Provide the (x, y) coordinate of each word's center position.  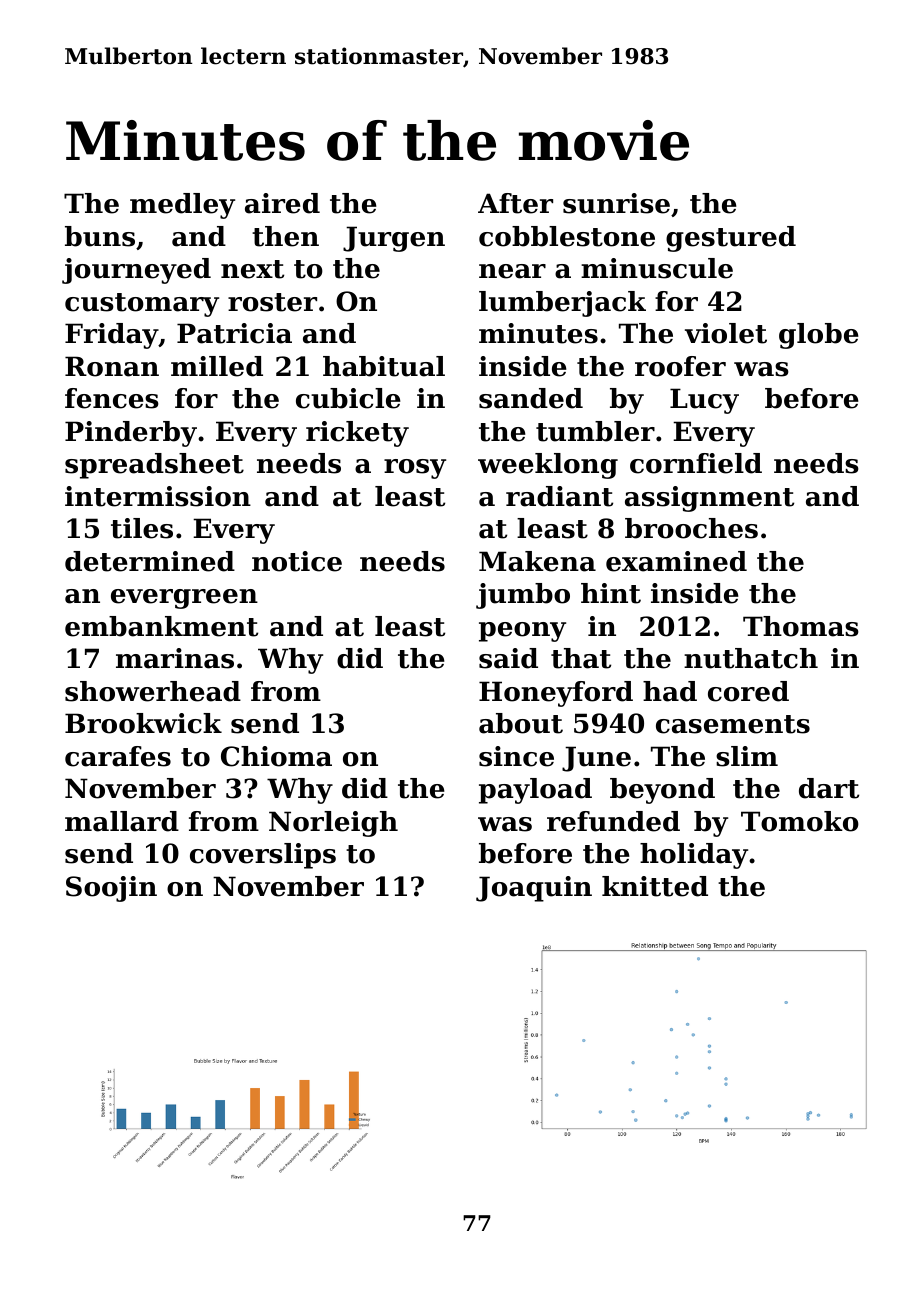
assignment (709, 499)
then (285, 236)
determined (150, 561)
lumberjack (562, 304)
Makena (537, 561)
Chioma (276, 756)
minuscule (657, 268)
